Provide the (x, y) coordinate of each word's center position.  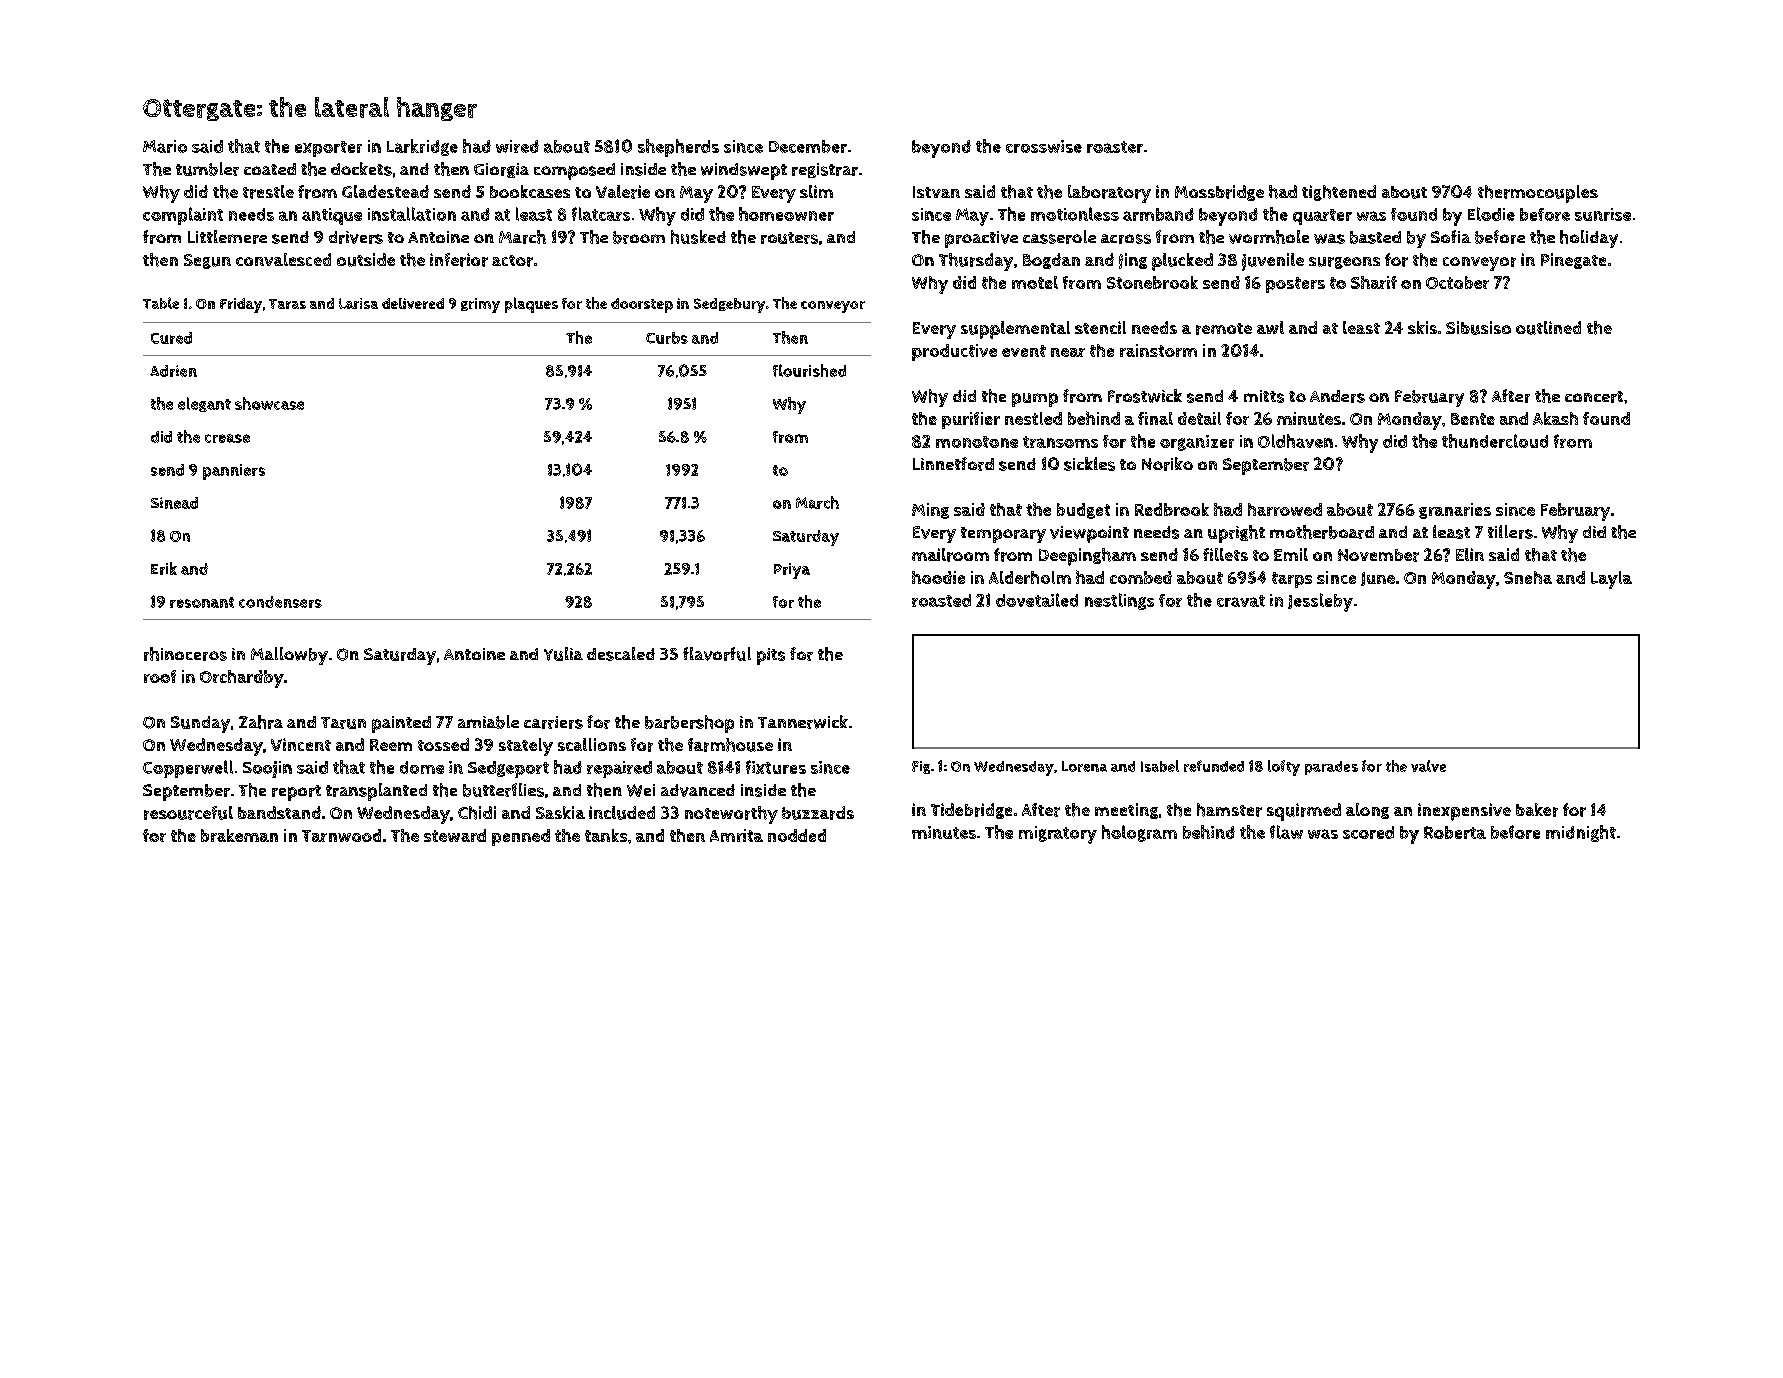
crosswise (1044, 146)
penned (521, 837)
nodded (797, 835)
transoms (1060, 442)
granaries (1455, 511)
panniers (234, 472)
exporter (328, 149)
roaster (1115, 147)
